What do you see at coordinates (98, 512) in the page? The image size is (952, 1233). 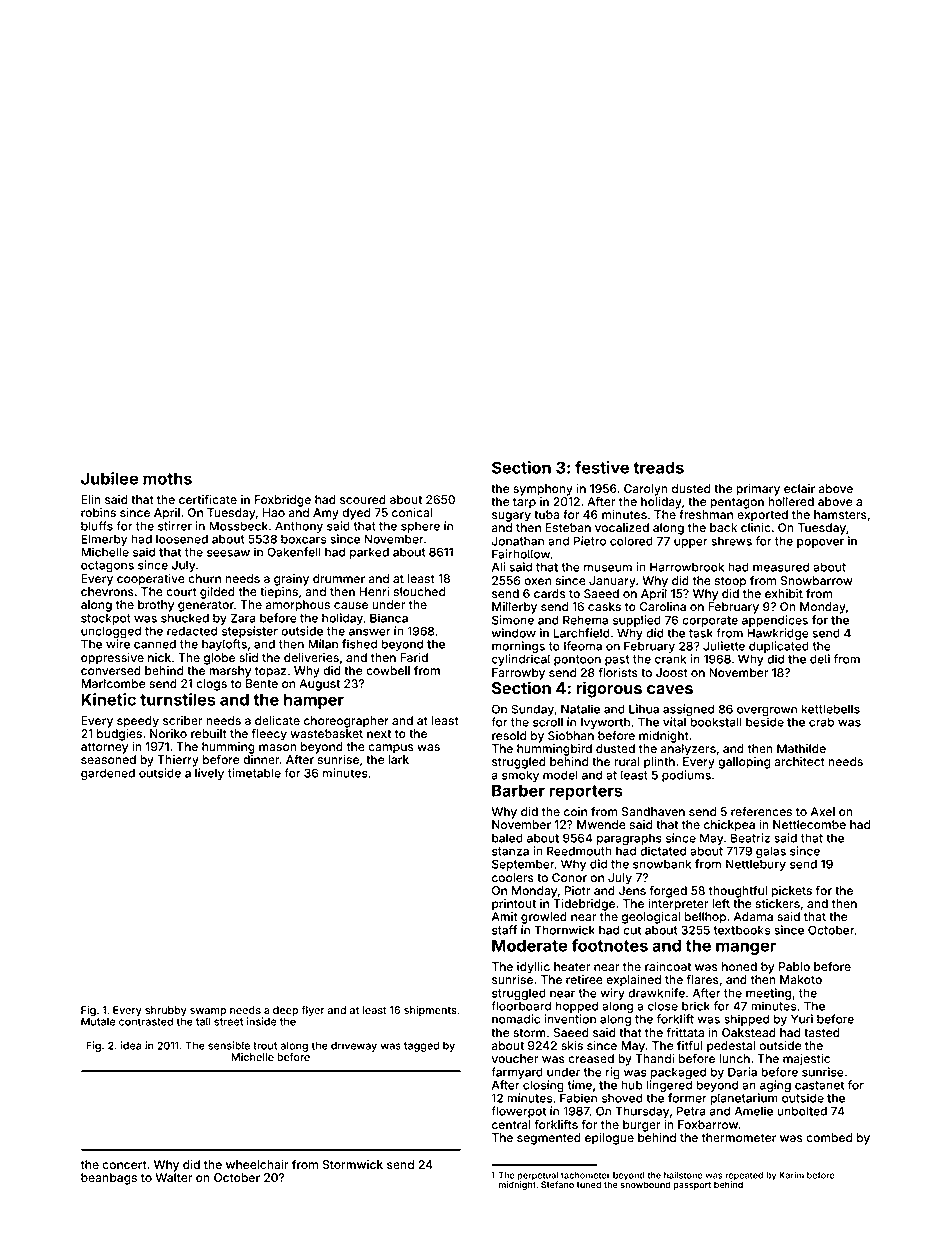 I see `robins` at bounding box center [98, 512].
